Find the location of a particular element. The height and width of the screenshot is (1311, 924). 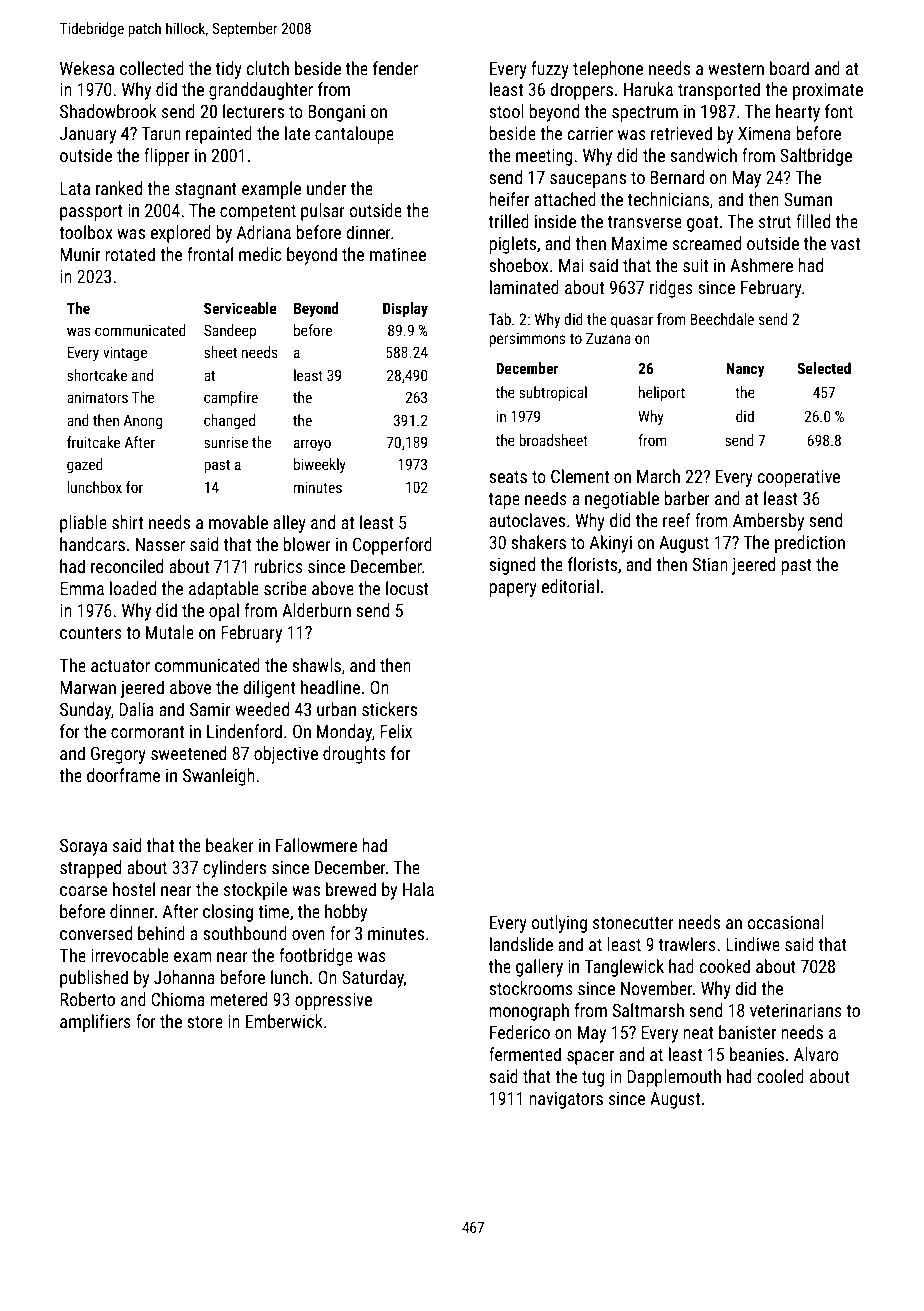

under is located at coordinates (326, 188).
